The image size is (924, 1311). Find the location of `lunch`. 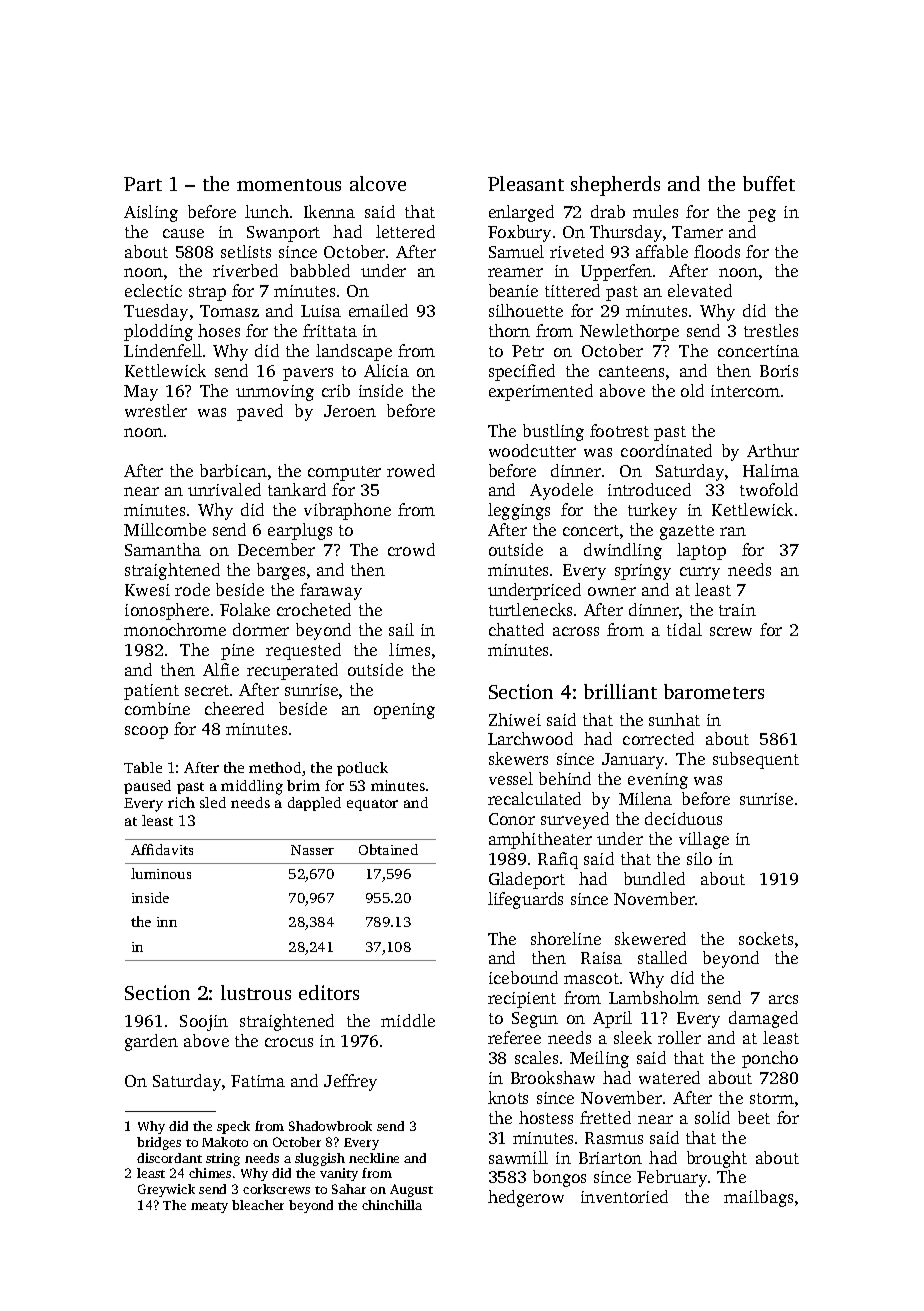

lunch is located at coordinates (267, 211).
